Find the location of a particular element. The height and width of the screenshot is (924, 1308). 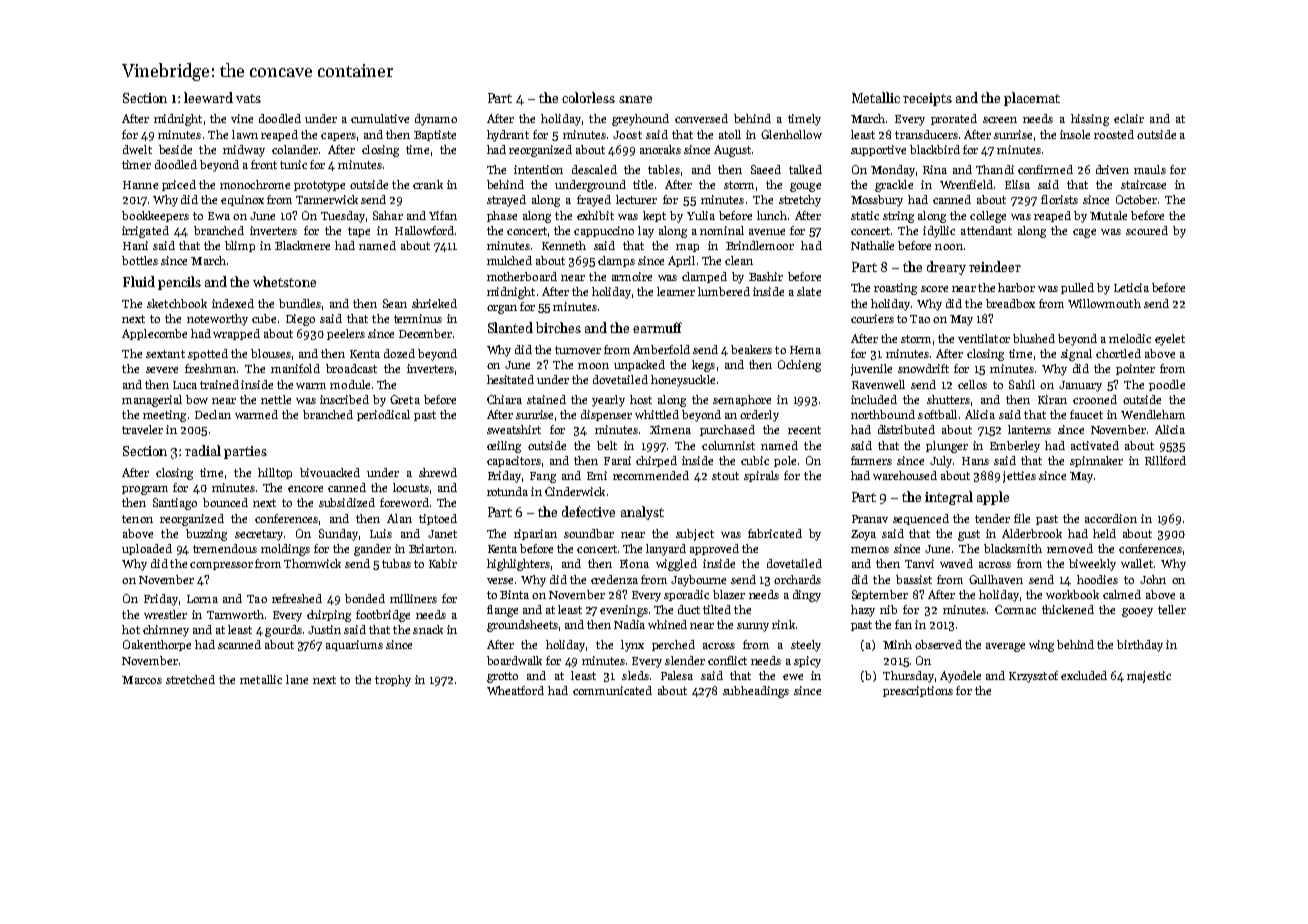

subheadings is located at coordinates (756, 692).
